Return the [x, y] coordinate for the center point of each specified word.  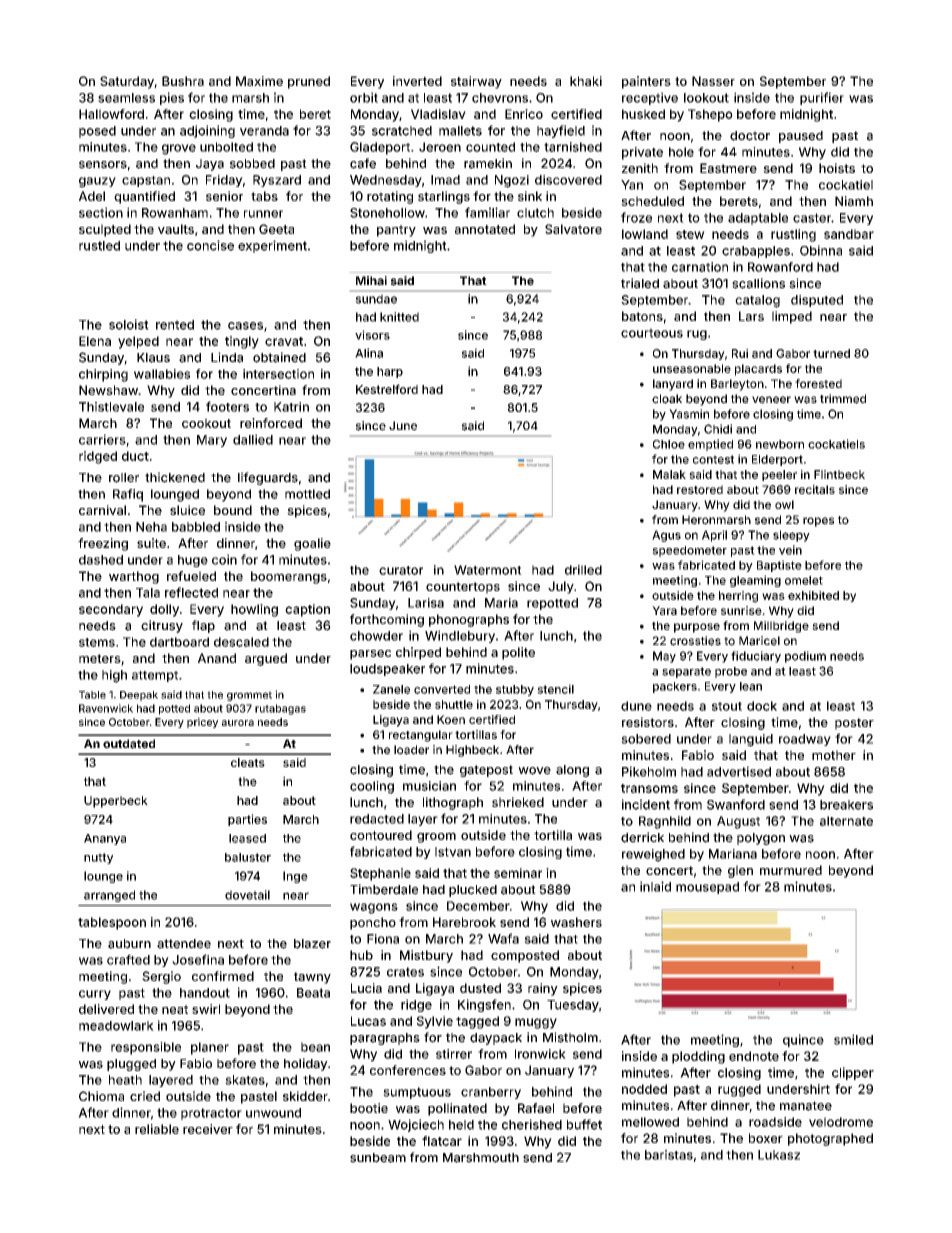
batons [642, 316]
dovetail [247, 895]
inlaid [655, 886]
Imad [445, 180]
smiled [853, 1039]
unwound [273, 1113]
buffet [584, 1124]
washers [576, 922]
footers [227, 406]
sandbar [849, 234]
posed [97, 132]
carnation [700, 267]
